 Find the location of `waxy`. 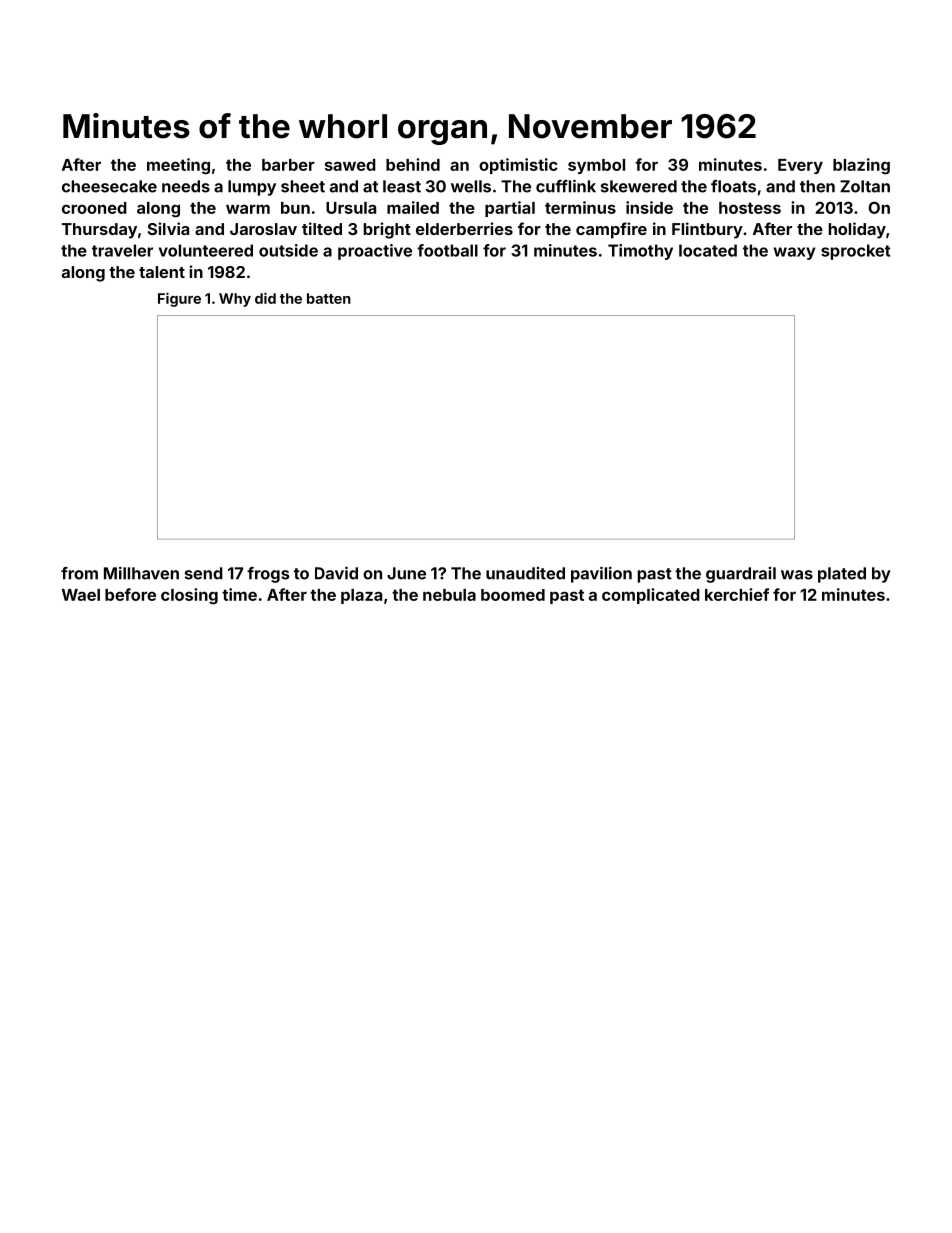

waxy is located at coordinates (794, 253).
